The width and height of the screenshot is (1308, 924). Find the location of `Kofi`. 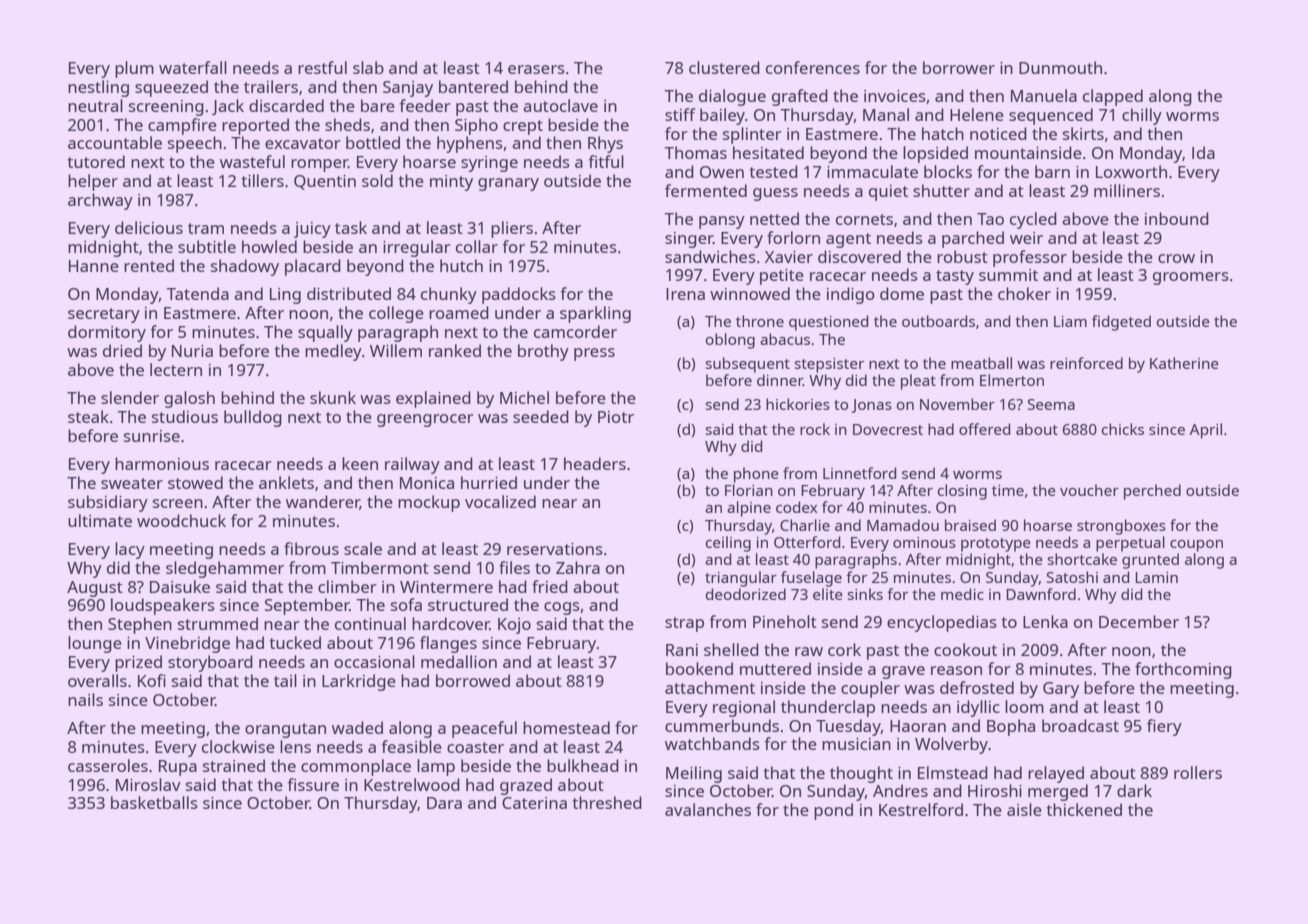

Kofi is located at coordinates (152, 680).
